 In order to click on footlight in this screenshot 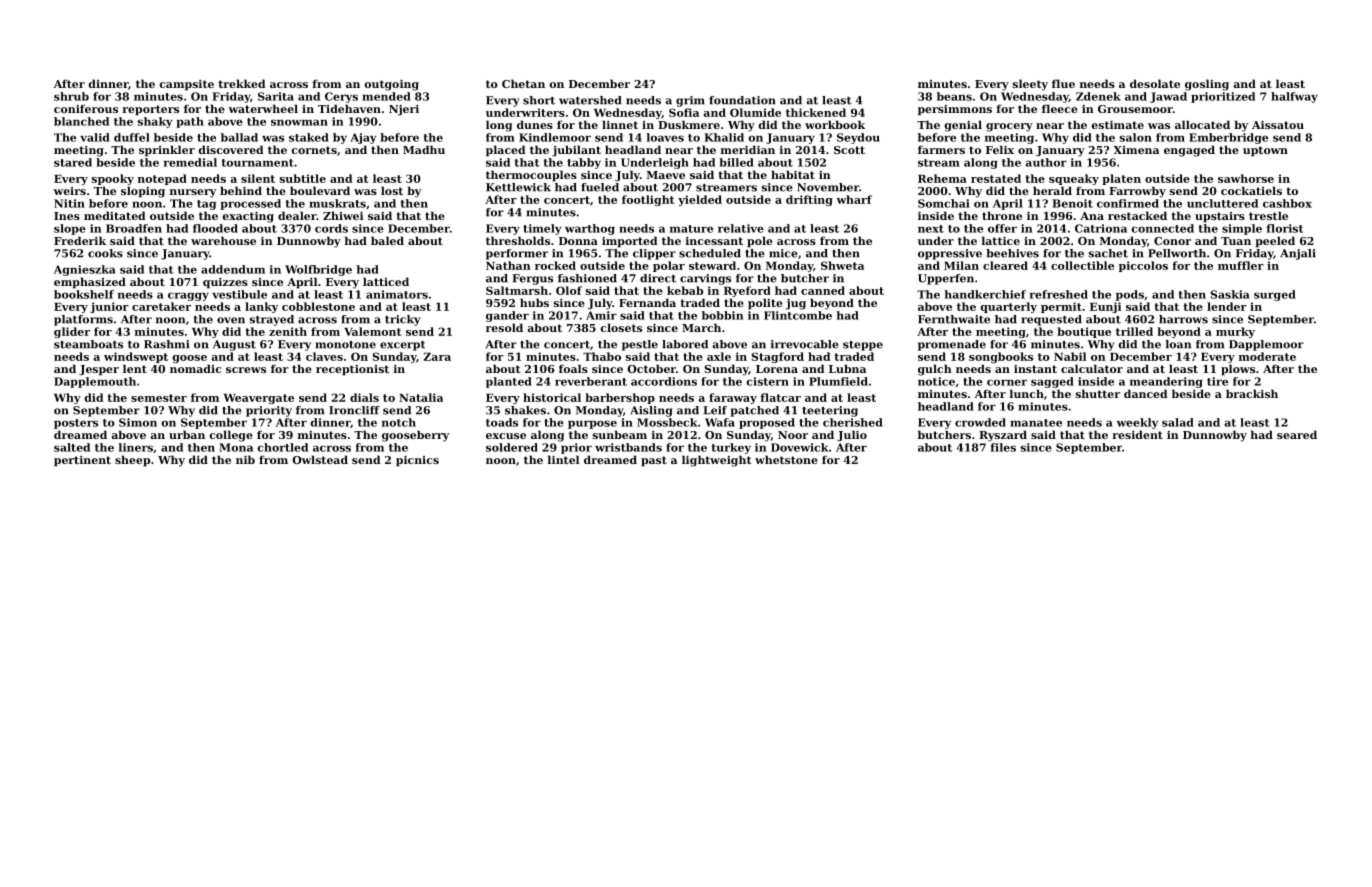, I will do `click(648, 200)`.
